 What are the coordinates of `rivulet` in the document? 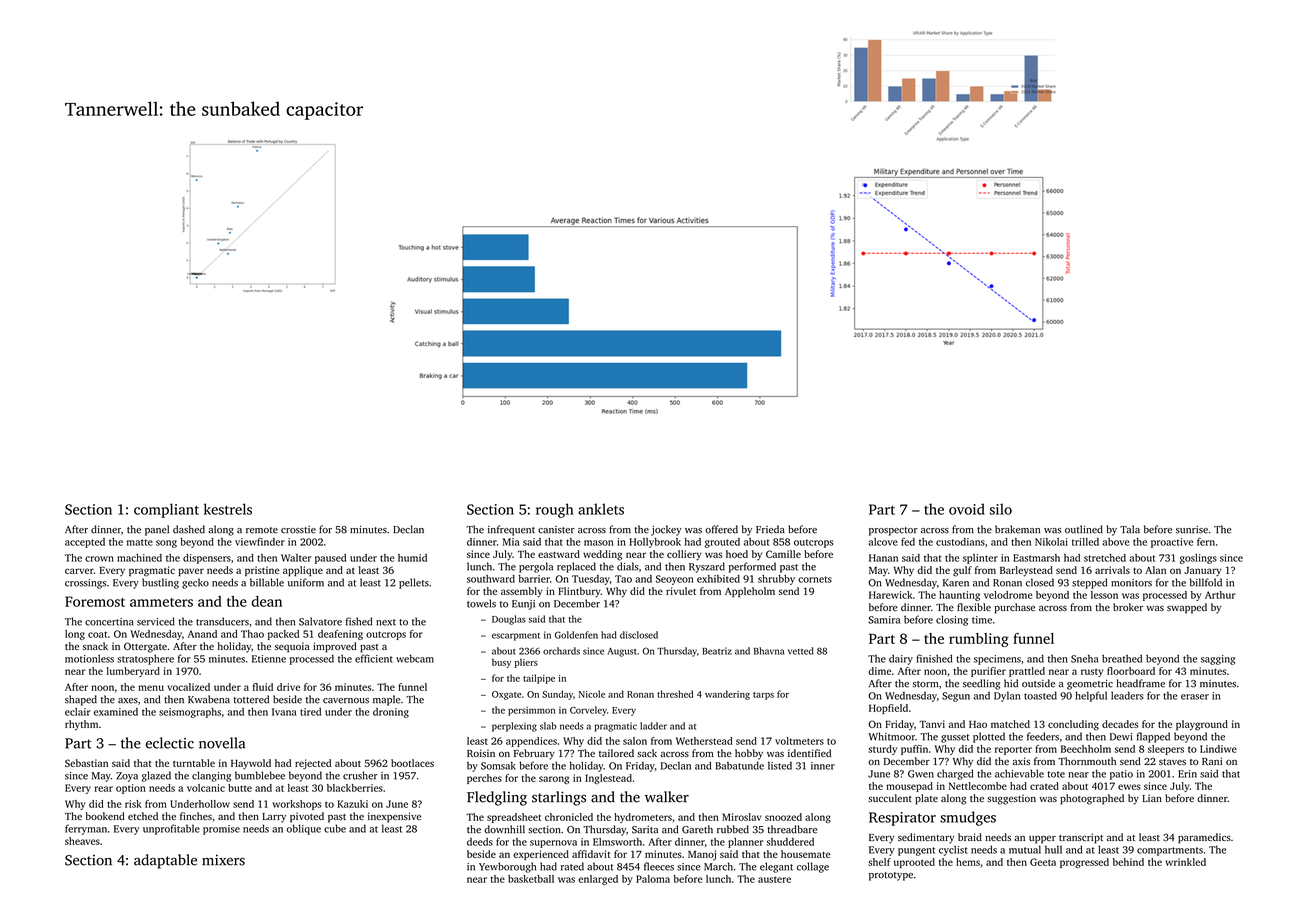 It's located at (681, 591).
